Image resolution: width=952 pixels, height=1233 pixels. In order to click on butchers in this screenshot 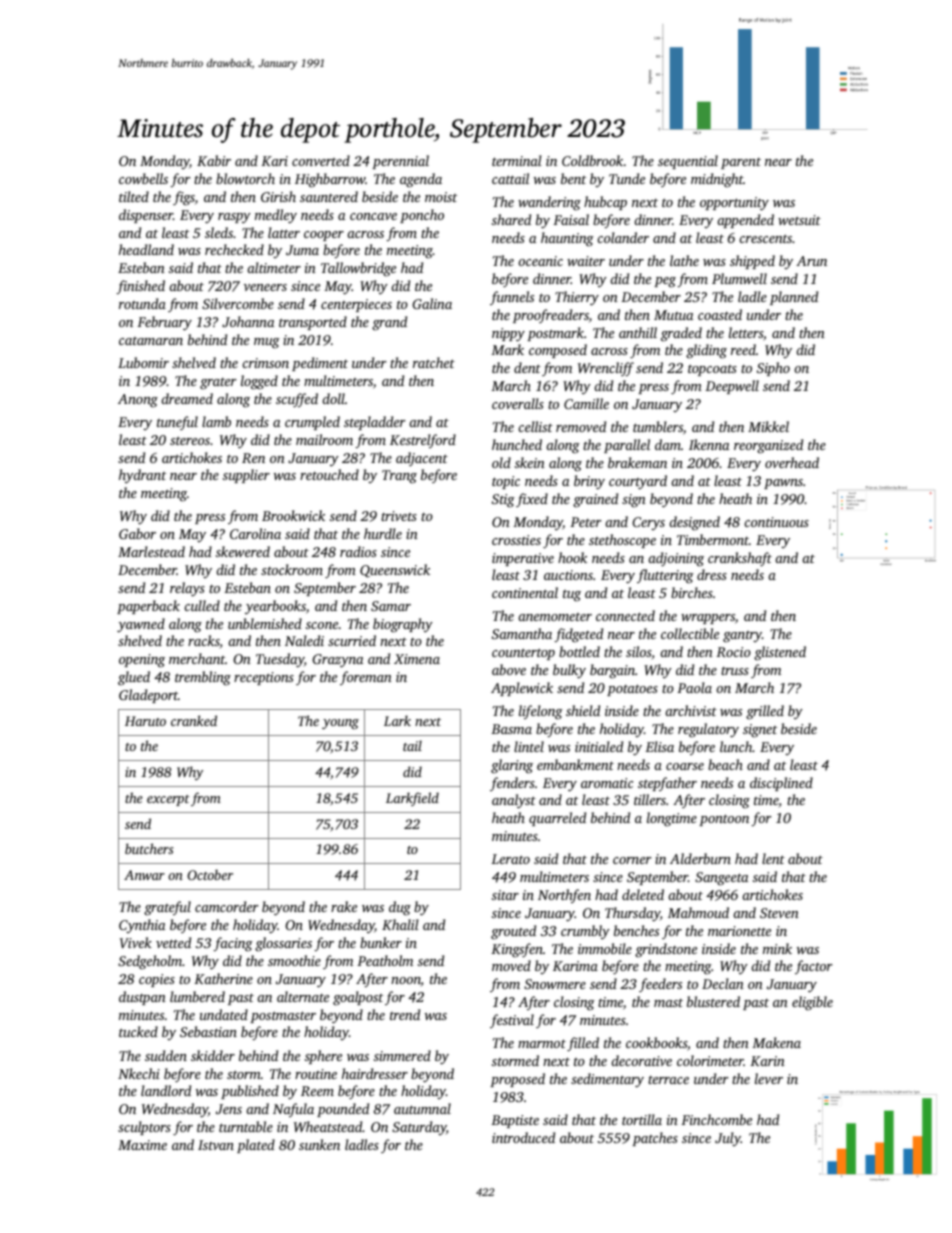, I will do `click(149, 848)`.
